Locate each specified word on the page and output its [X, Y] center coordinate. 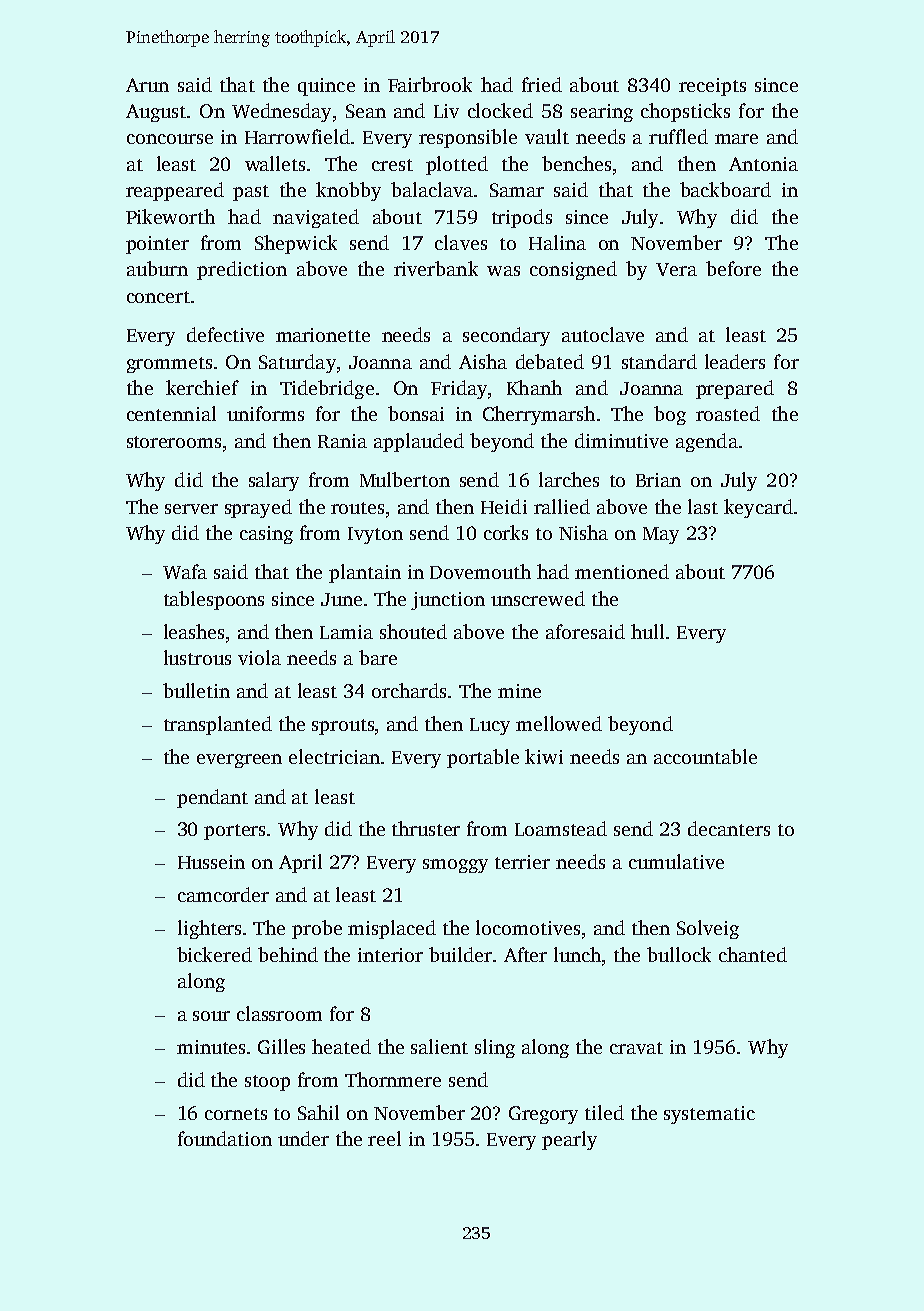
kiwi [544, 756]
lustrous [197, 657]
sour [211, 1016]
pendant [212, 798]
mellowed [559, 723]
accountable [705, 756]
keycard [758, 508]
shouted [413, 631]
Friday [459, 389]
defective [225, 334]
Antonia [763, 164]
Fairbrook [430, 84]
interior [390, 955]
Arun [147, 85]
